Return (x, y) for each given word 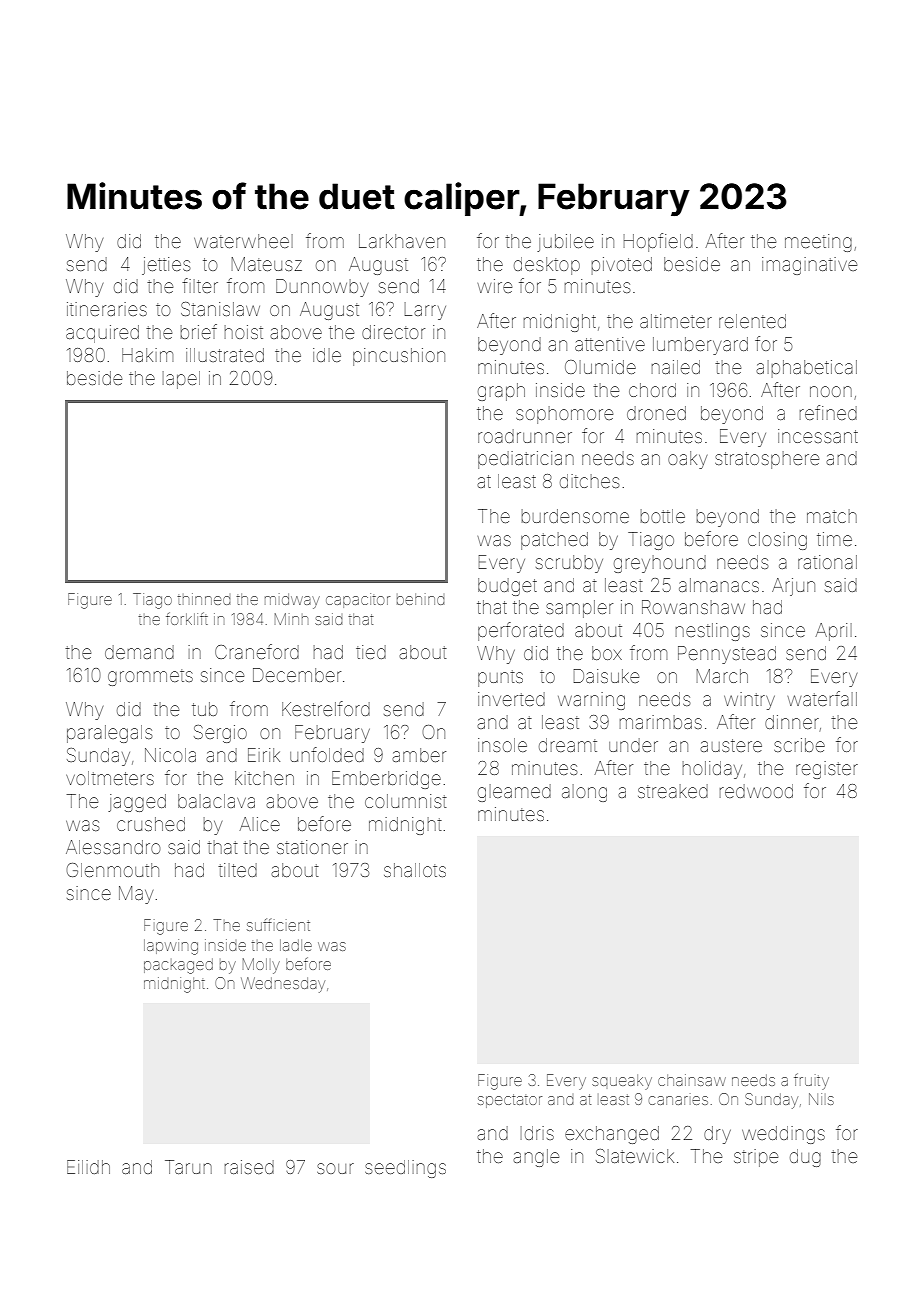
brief (199, 331)
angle (536, 1158)
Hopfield (658, 242)
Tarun (188, 1167)
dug (805, 1158)
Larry (425, 311)
